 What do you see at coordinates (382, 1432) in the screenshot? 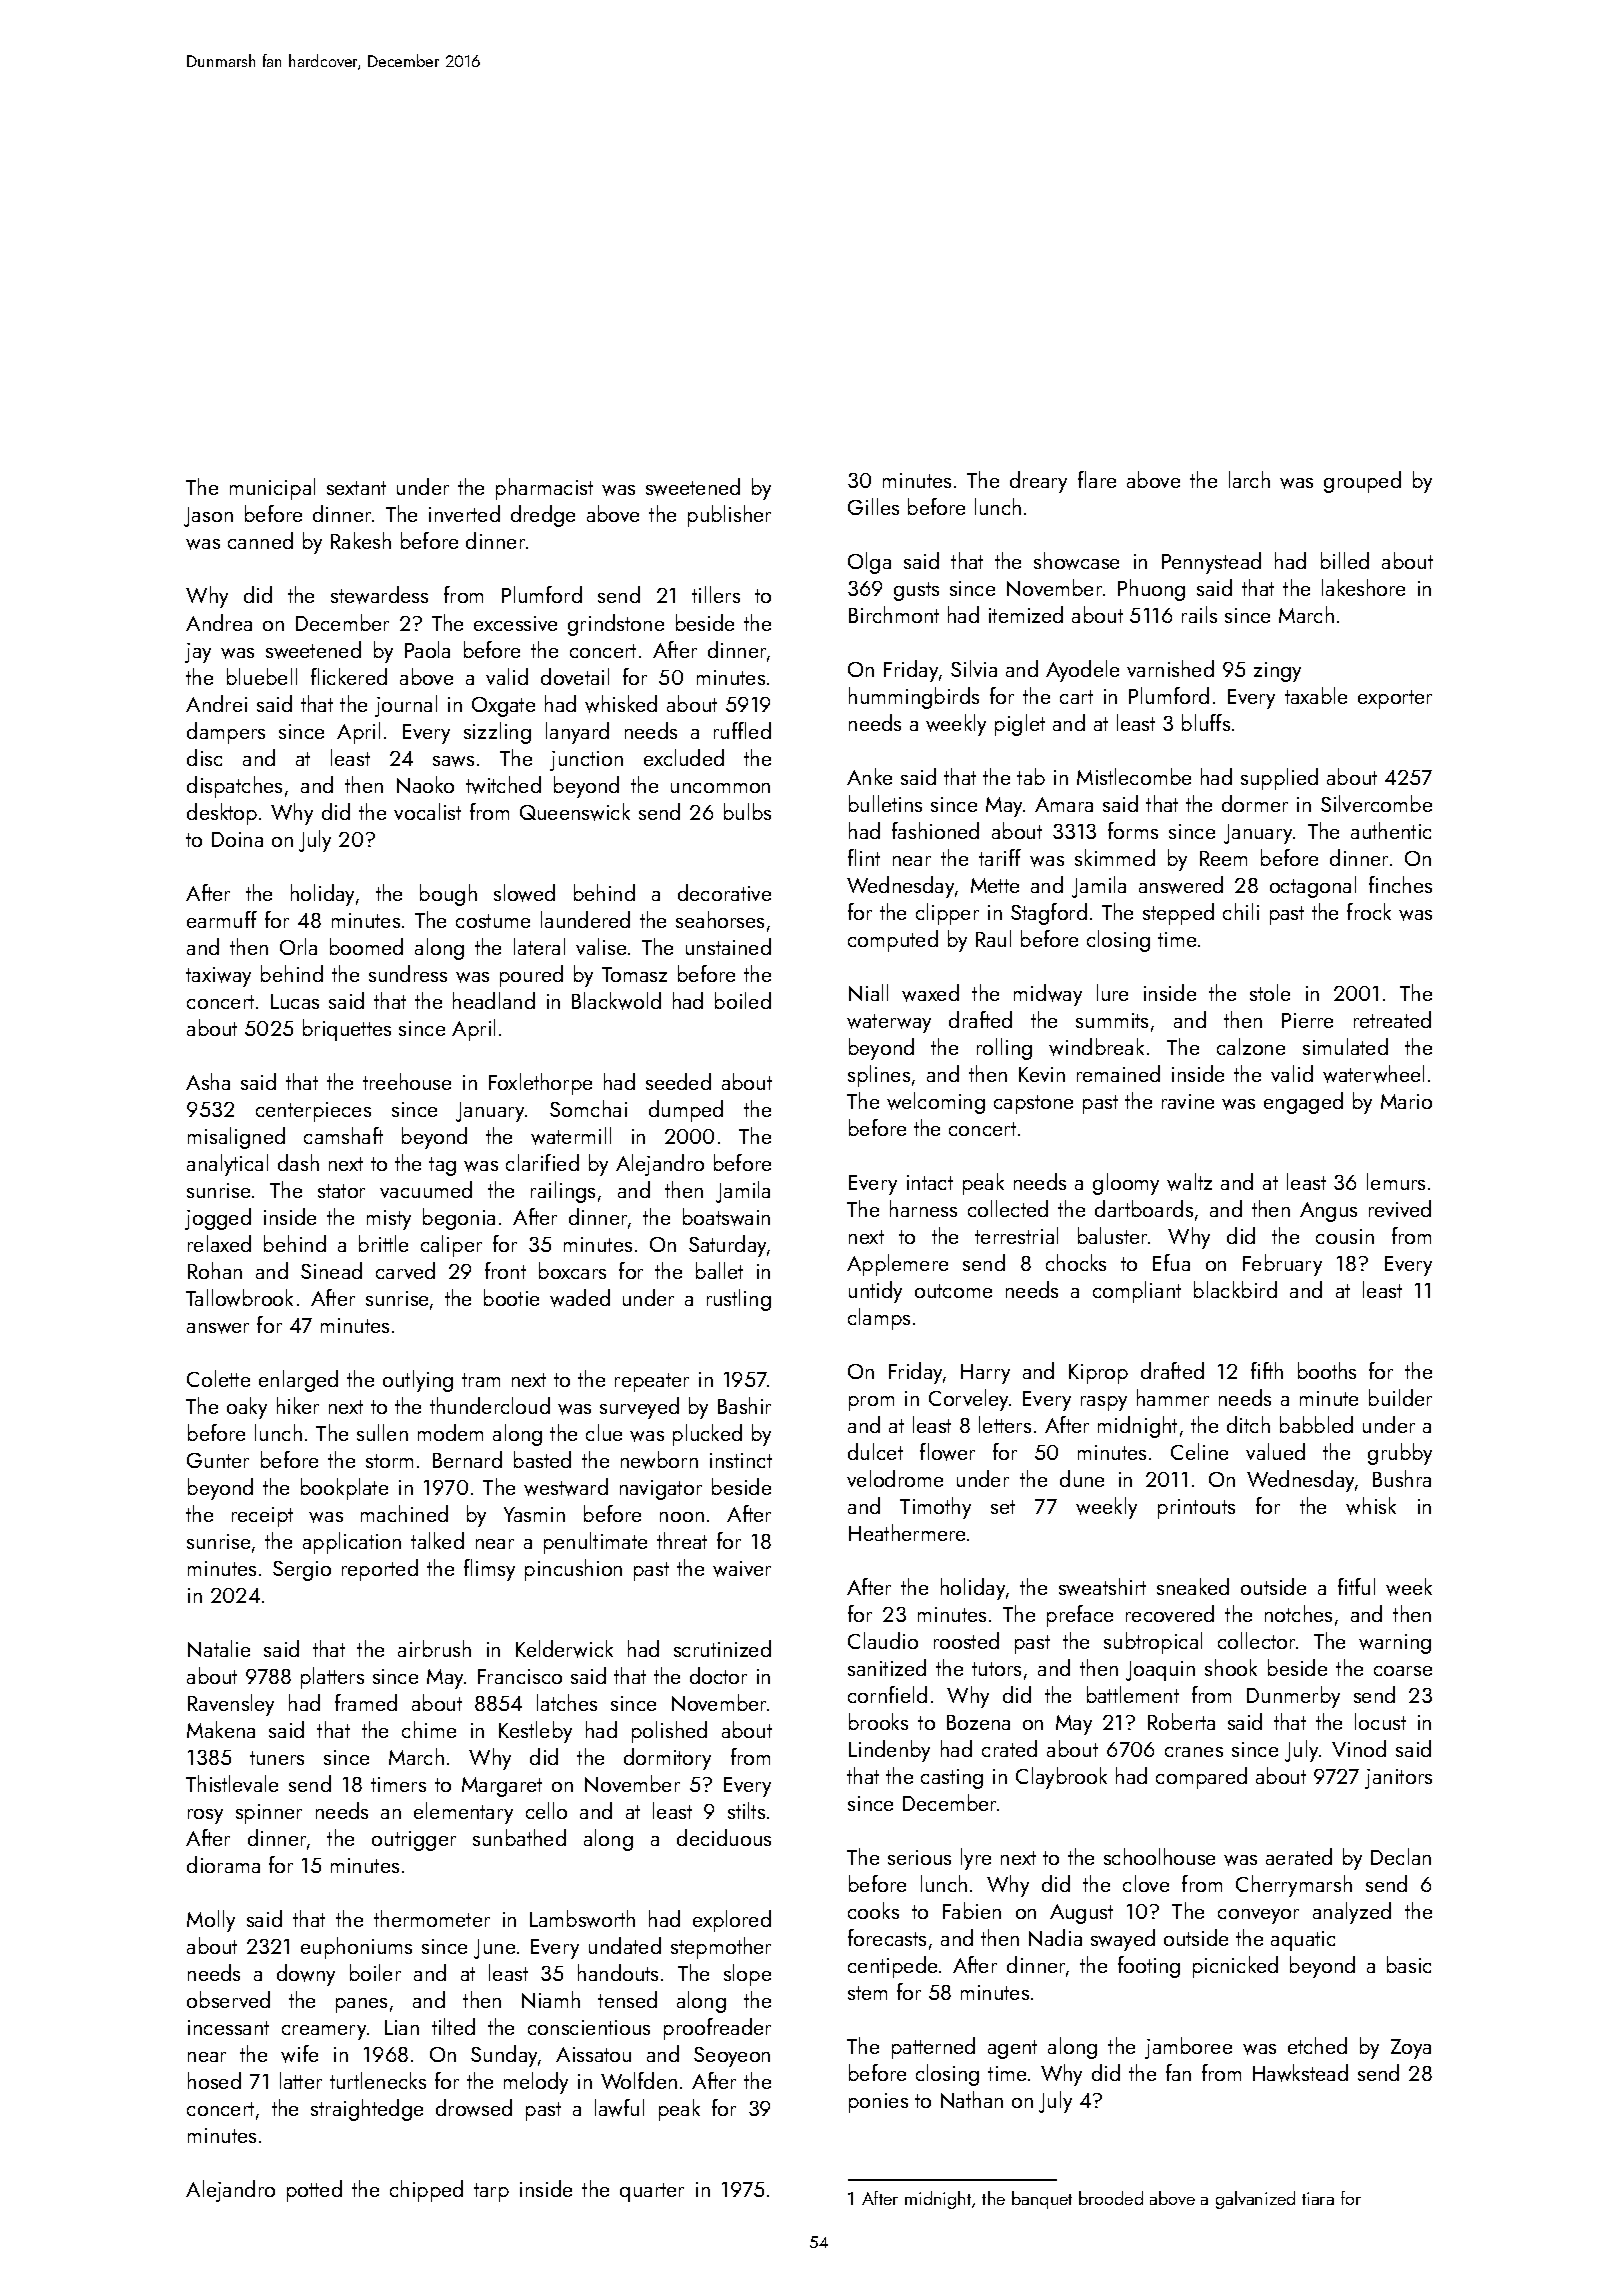
I see `sullen` at bounding box center [382, 1432].
